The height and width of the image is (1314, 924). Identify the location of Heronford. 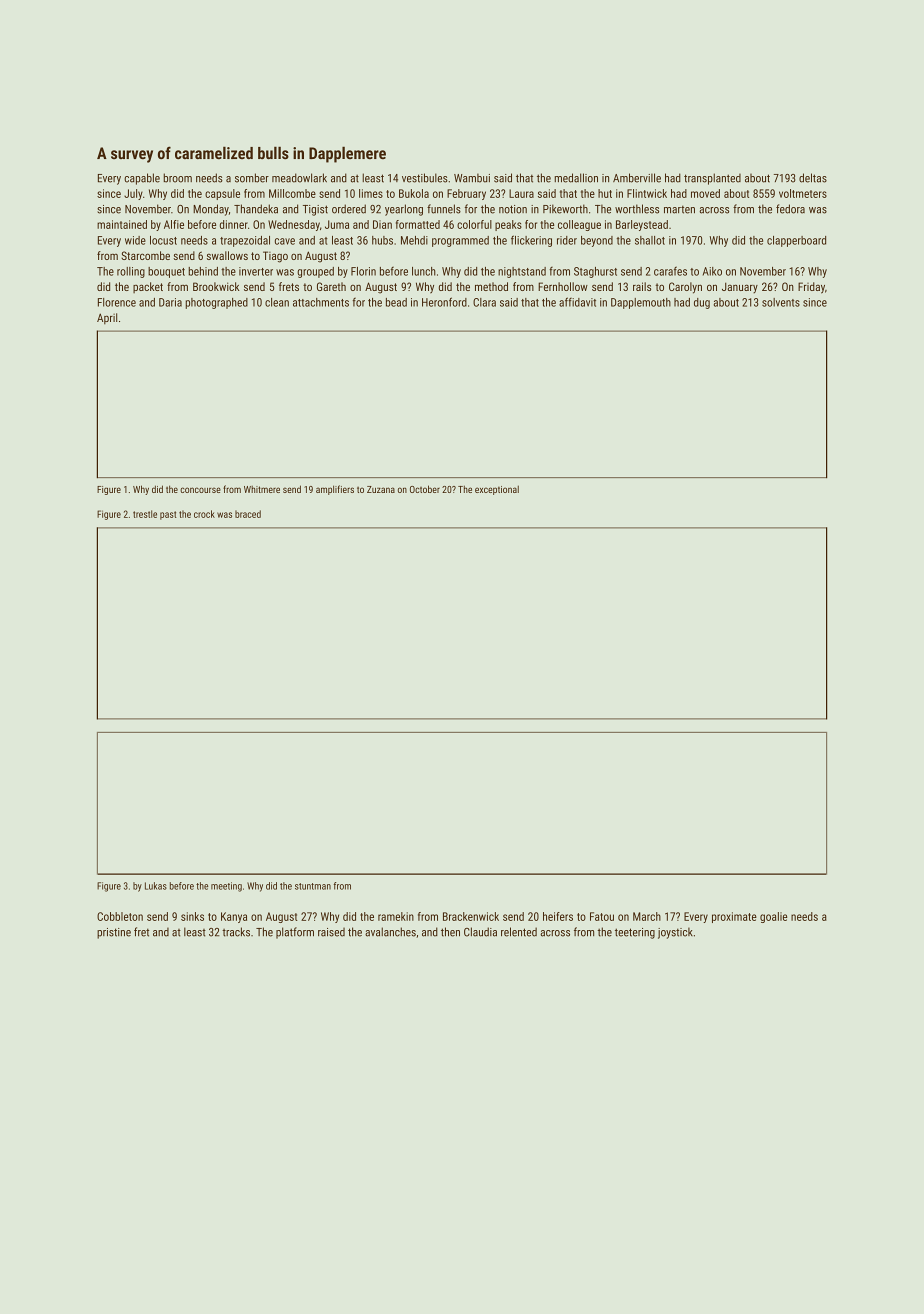
(444, 302).
